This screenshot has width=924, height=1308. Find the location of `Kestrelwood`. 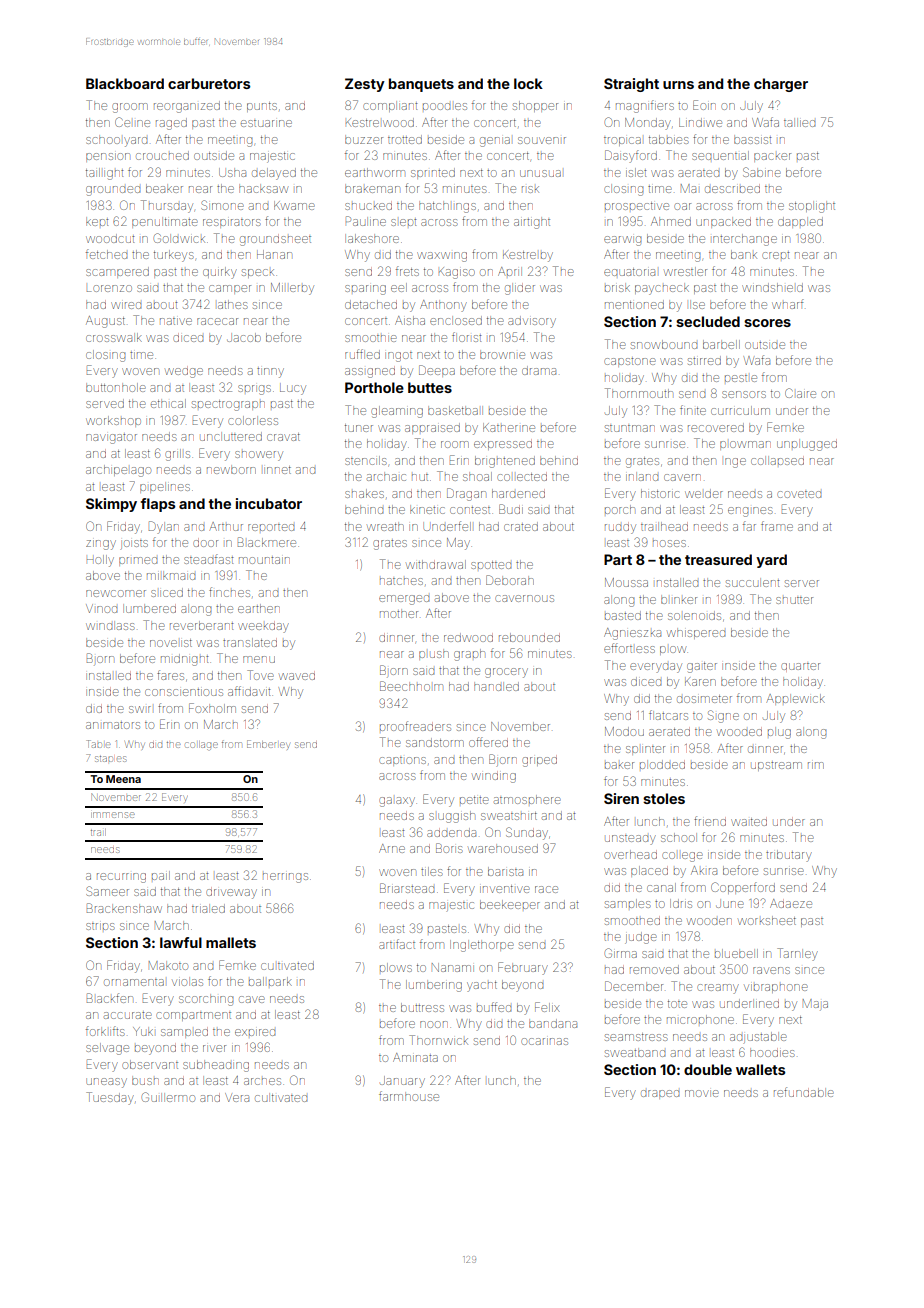

Kestrelwood is located at coordinates (380, 122).
